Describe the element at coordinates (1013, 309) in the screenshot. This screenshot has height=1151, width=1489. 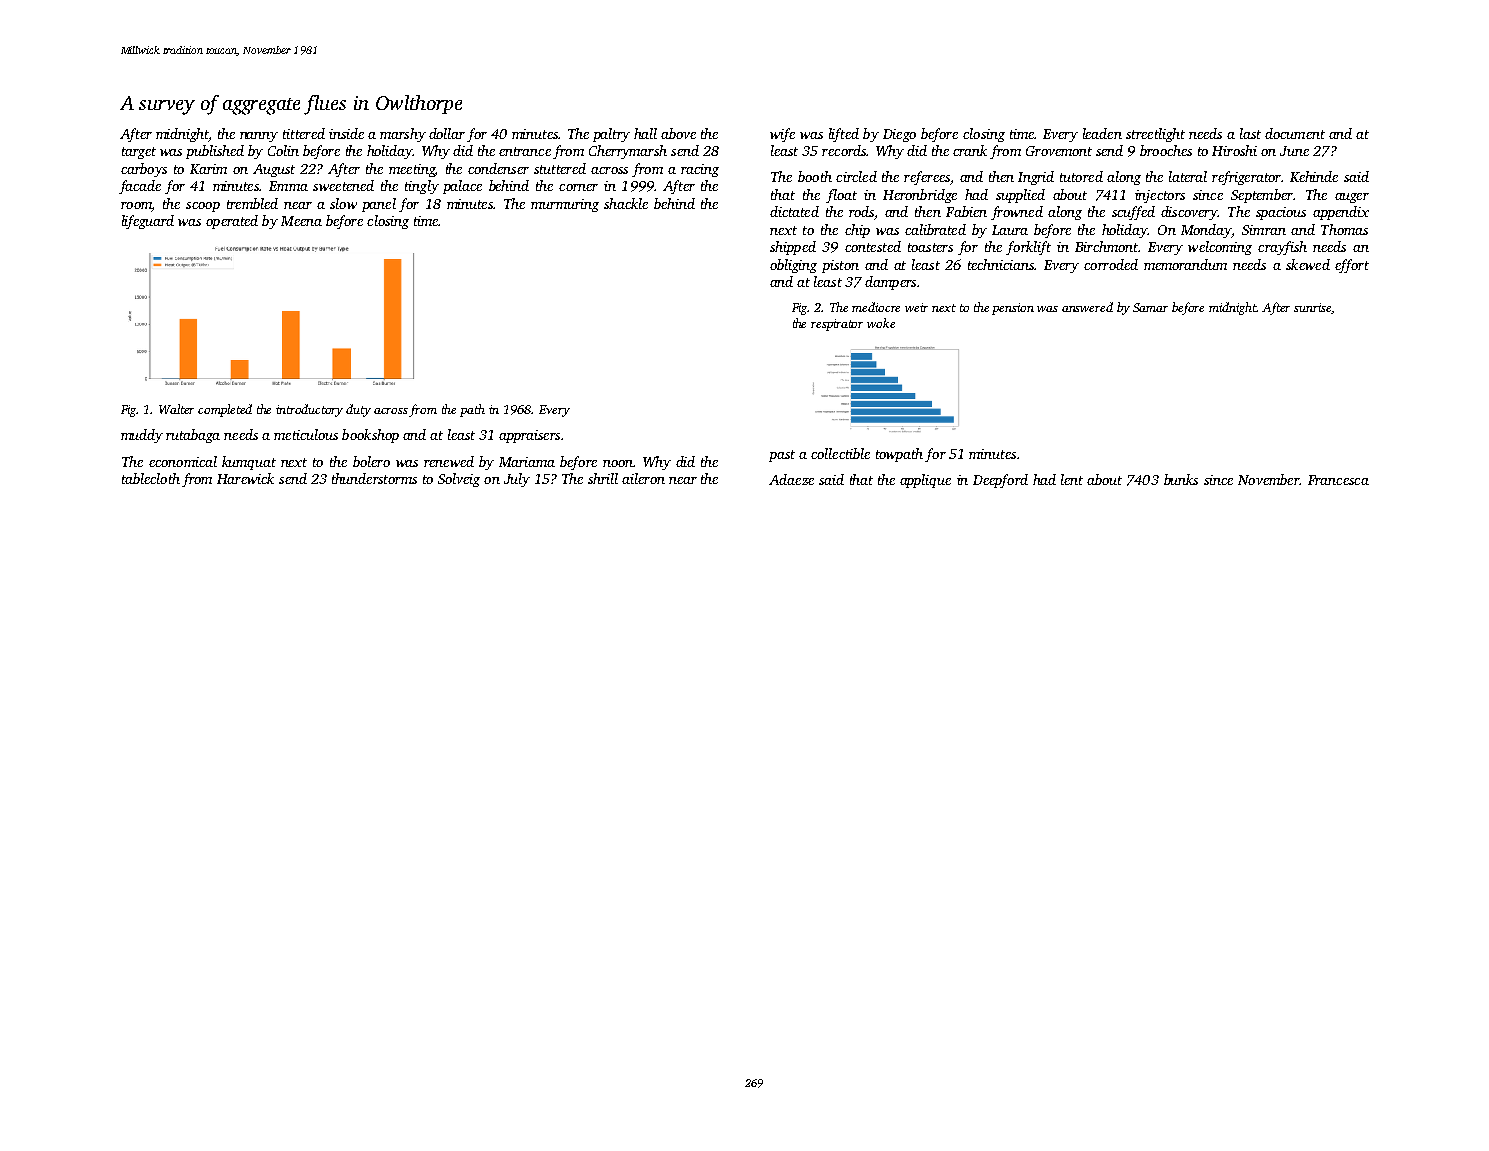
I see `pension` at that location.
